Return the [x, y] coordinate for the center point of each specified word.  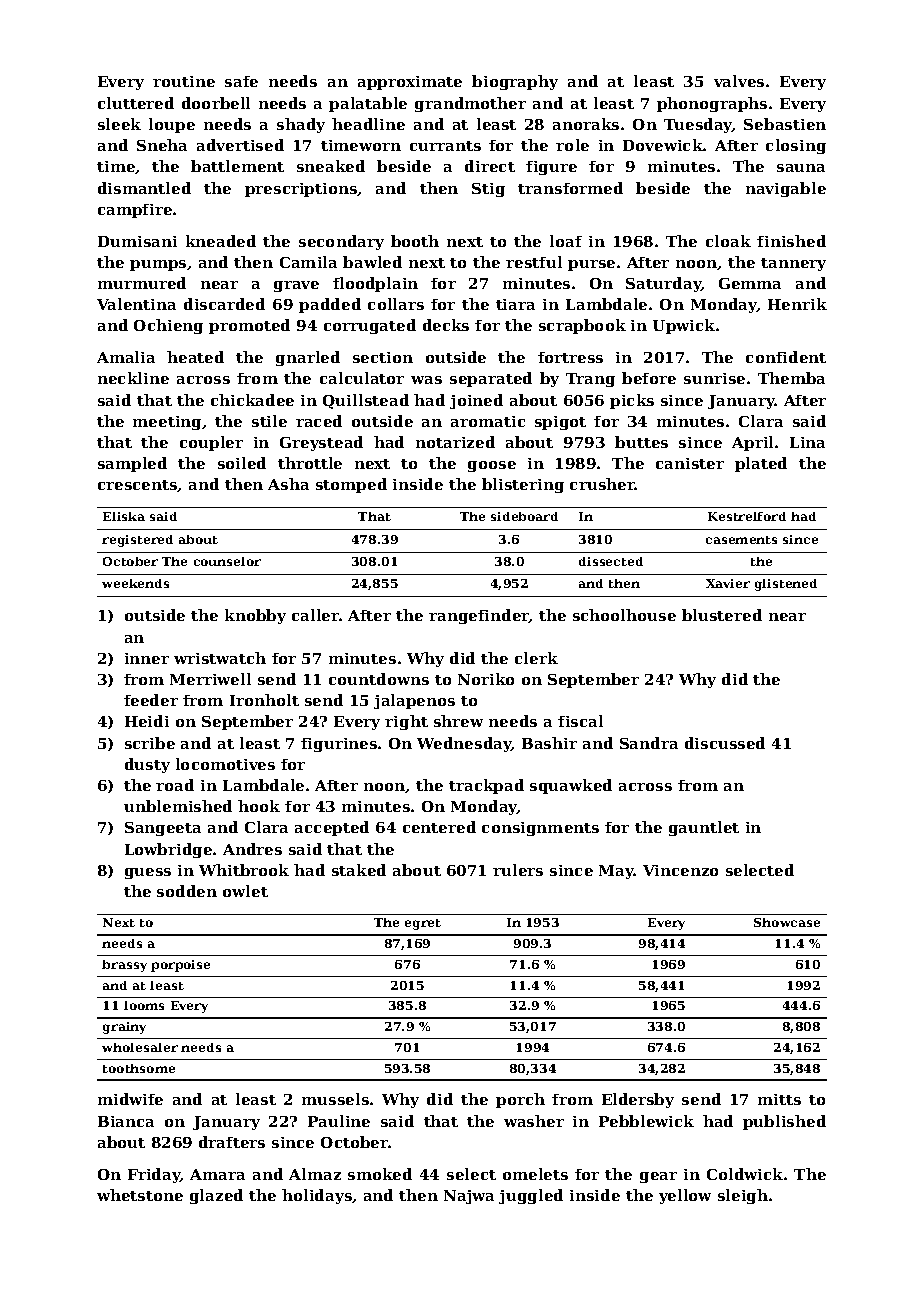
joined [476, 401]
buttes [641, 442]
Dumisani [137, 241]
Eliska [124, 516]
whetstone [140, 1195]
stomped [351, 485]
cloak [728, 241]
